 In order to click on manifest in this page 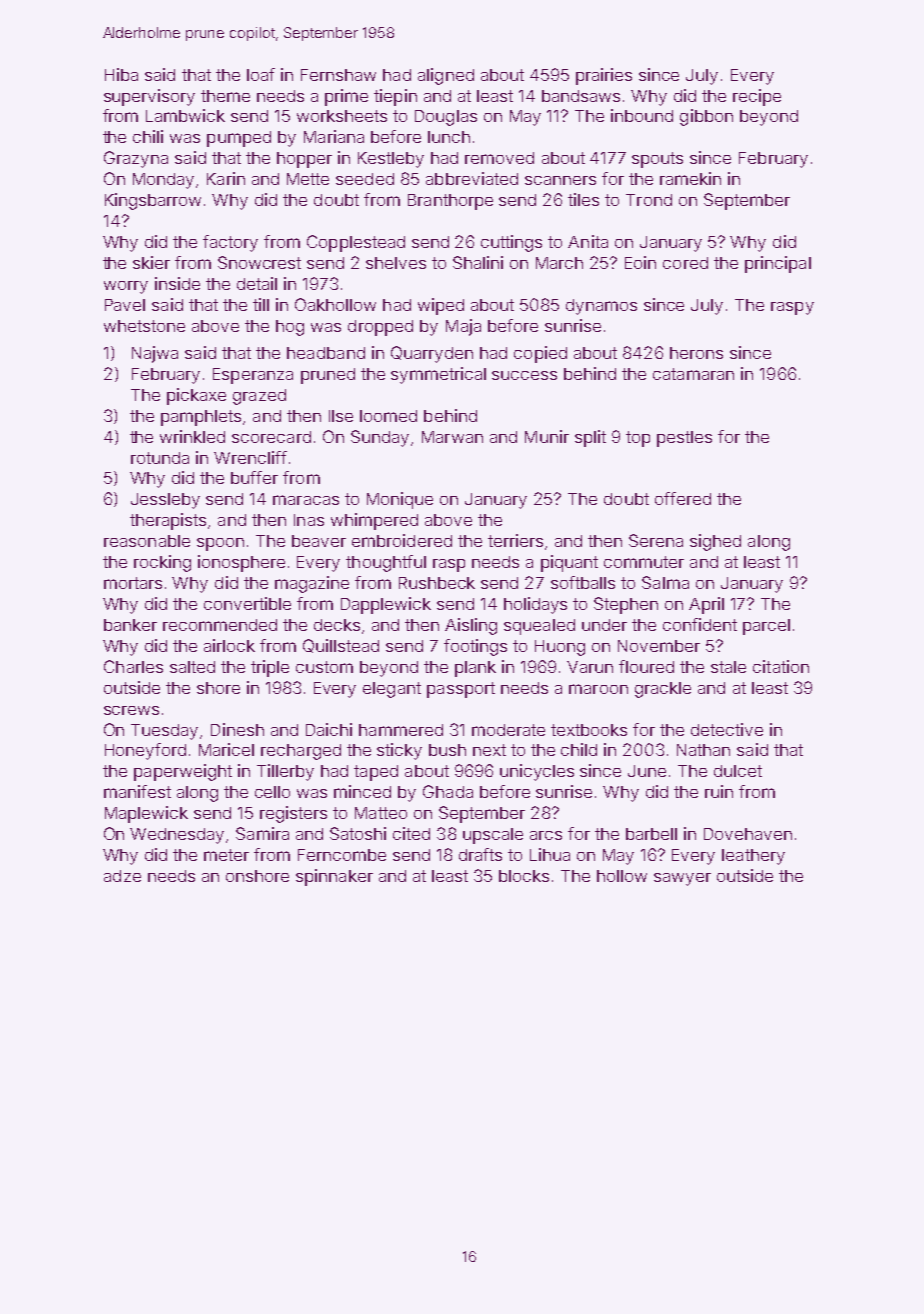, I will do `click(137, 791)`.
